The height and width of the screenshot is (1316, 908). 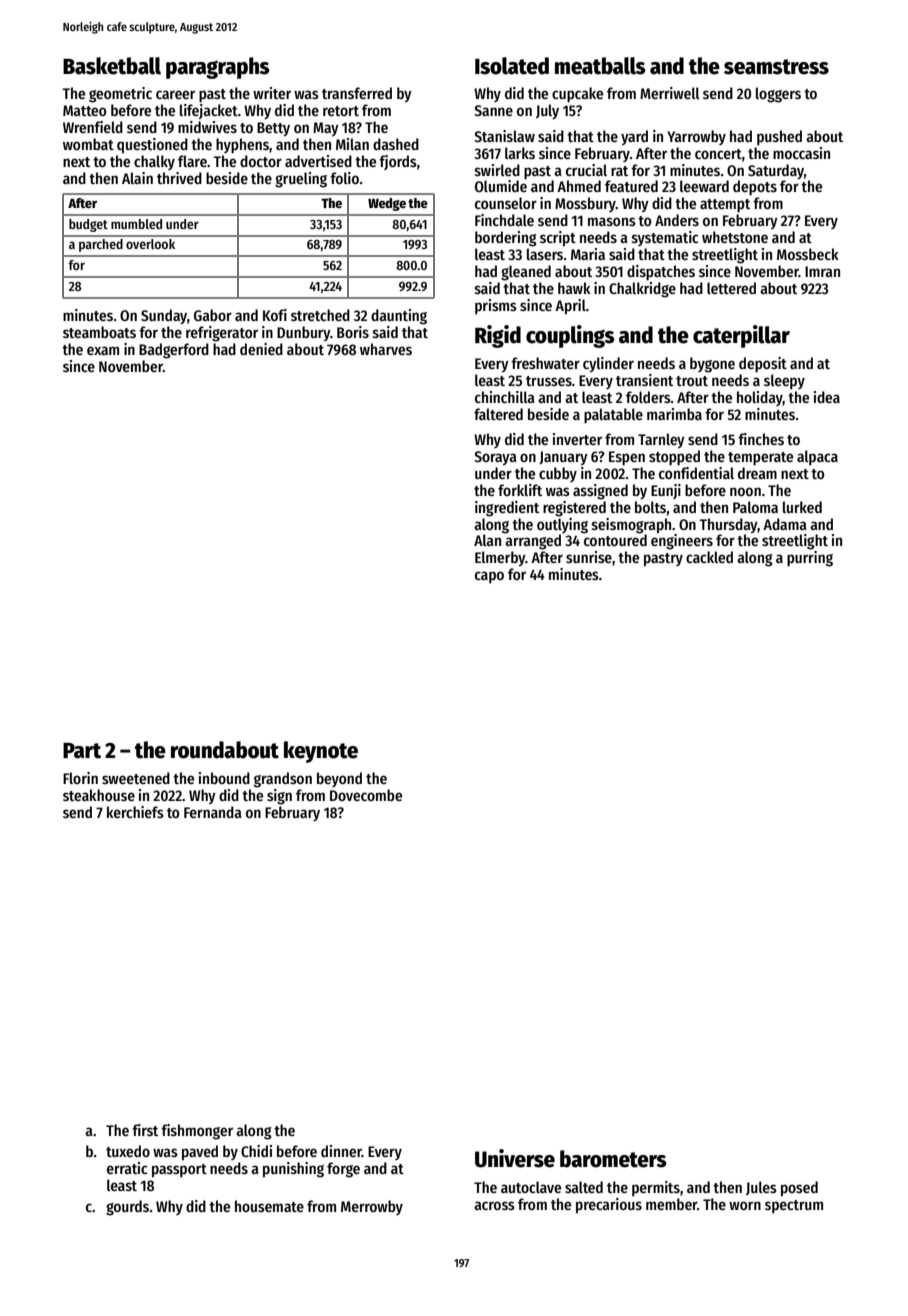 What do you see at coordinates (827, 397) in the screenshot?
I see `idea` at bounding box center [827, 397].
